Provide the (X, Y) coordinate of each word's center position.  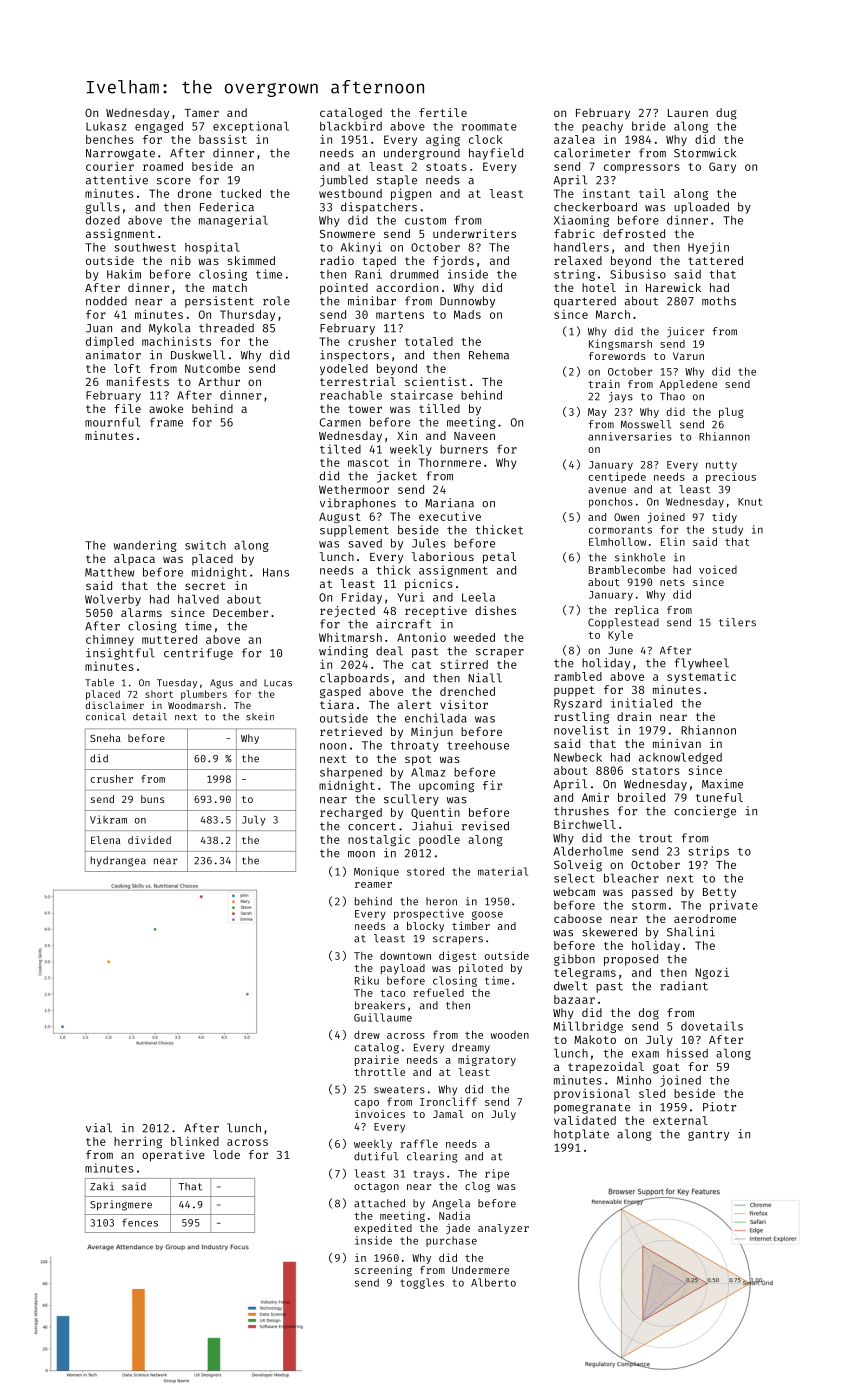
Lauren (688, 113)
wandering (145, 546)
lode (226, 1154)
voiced (718, 569)
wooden (510, 1035)
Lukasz (106, 126)
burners (464, 449)
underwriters (474, 233)
